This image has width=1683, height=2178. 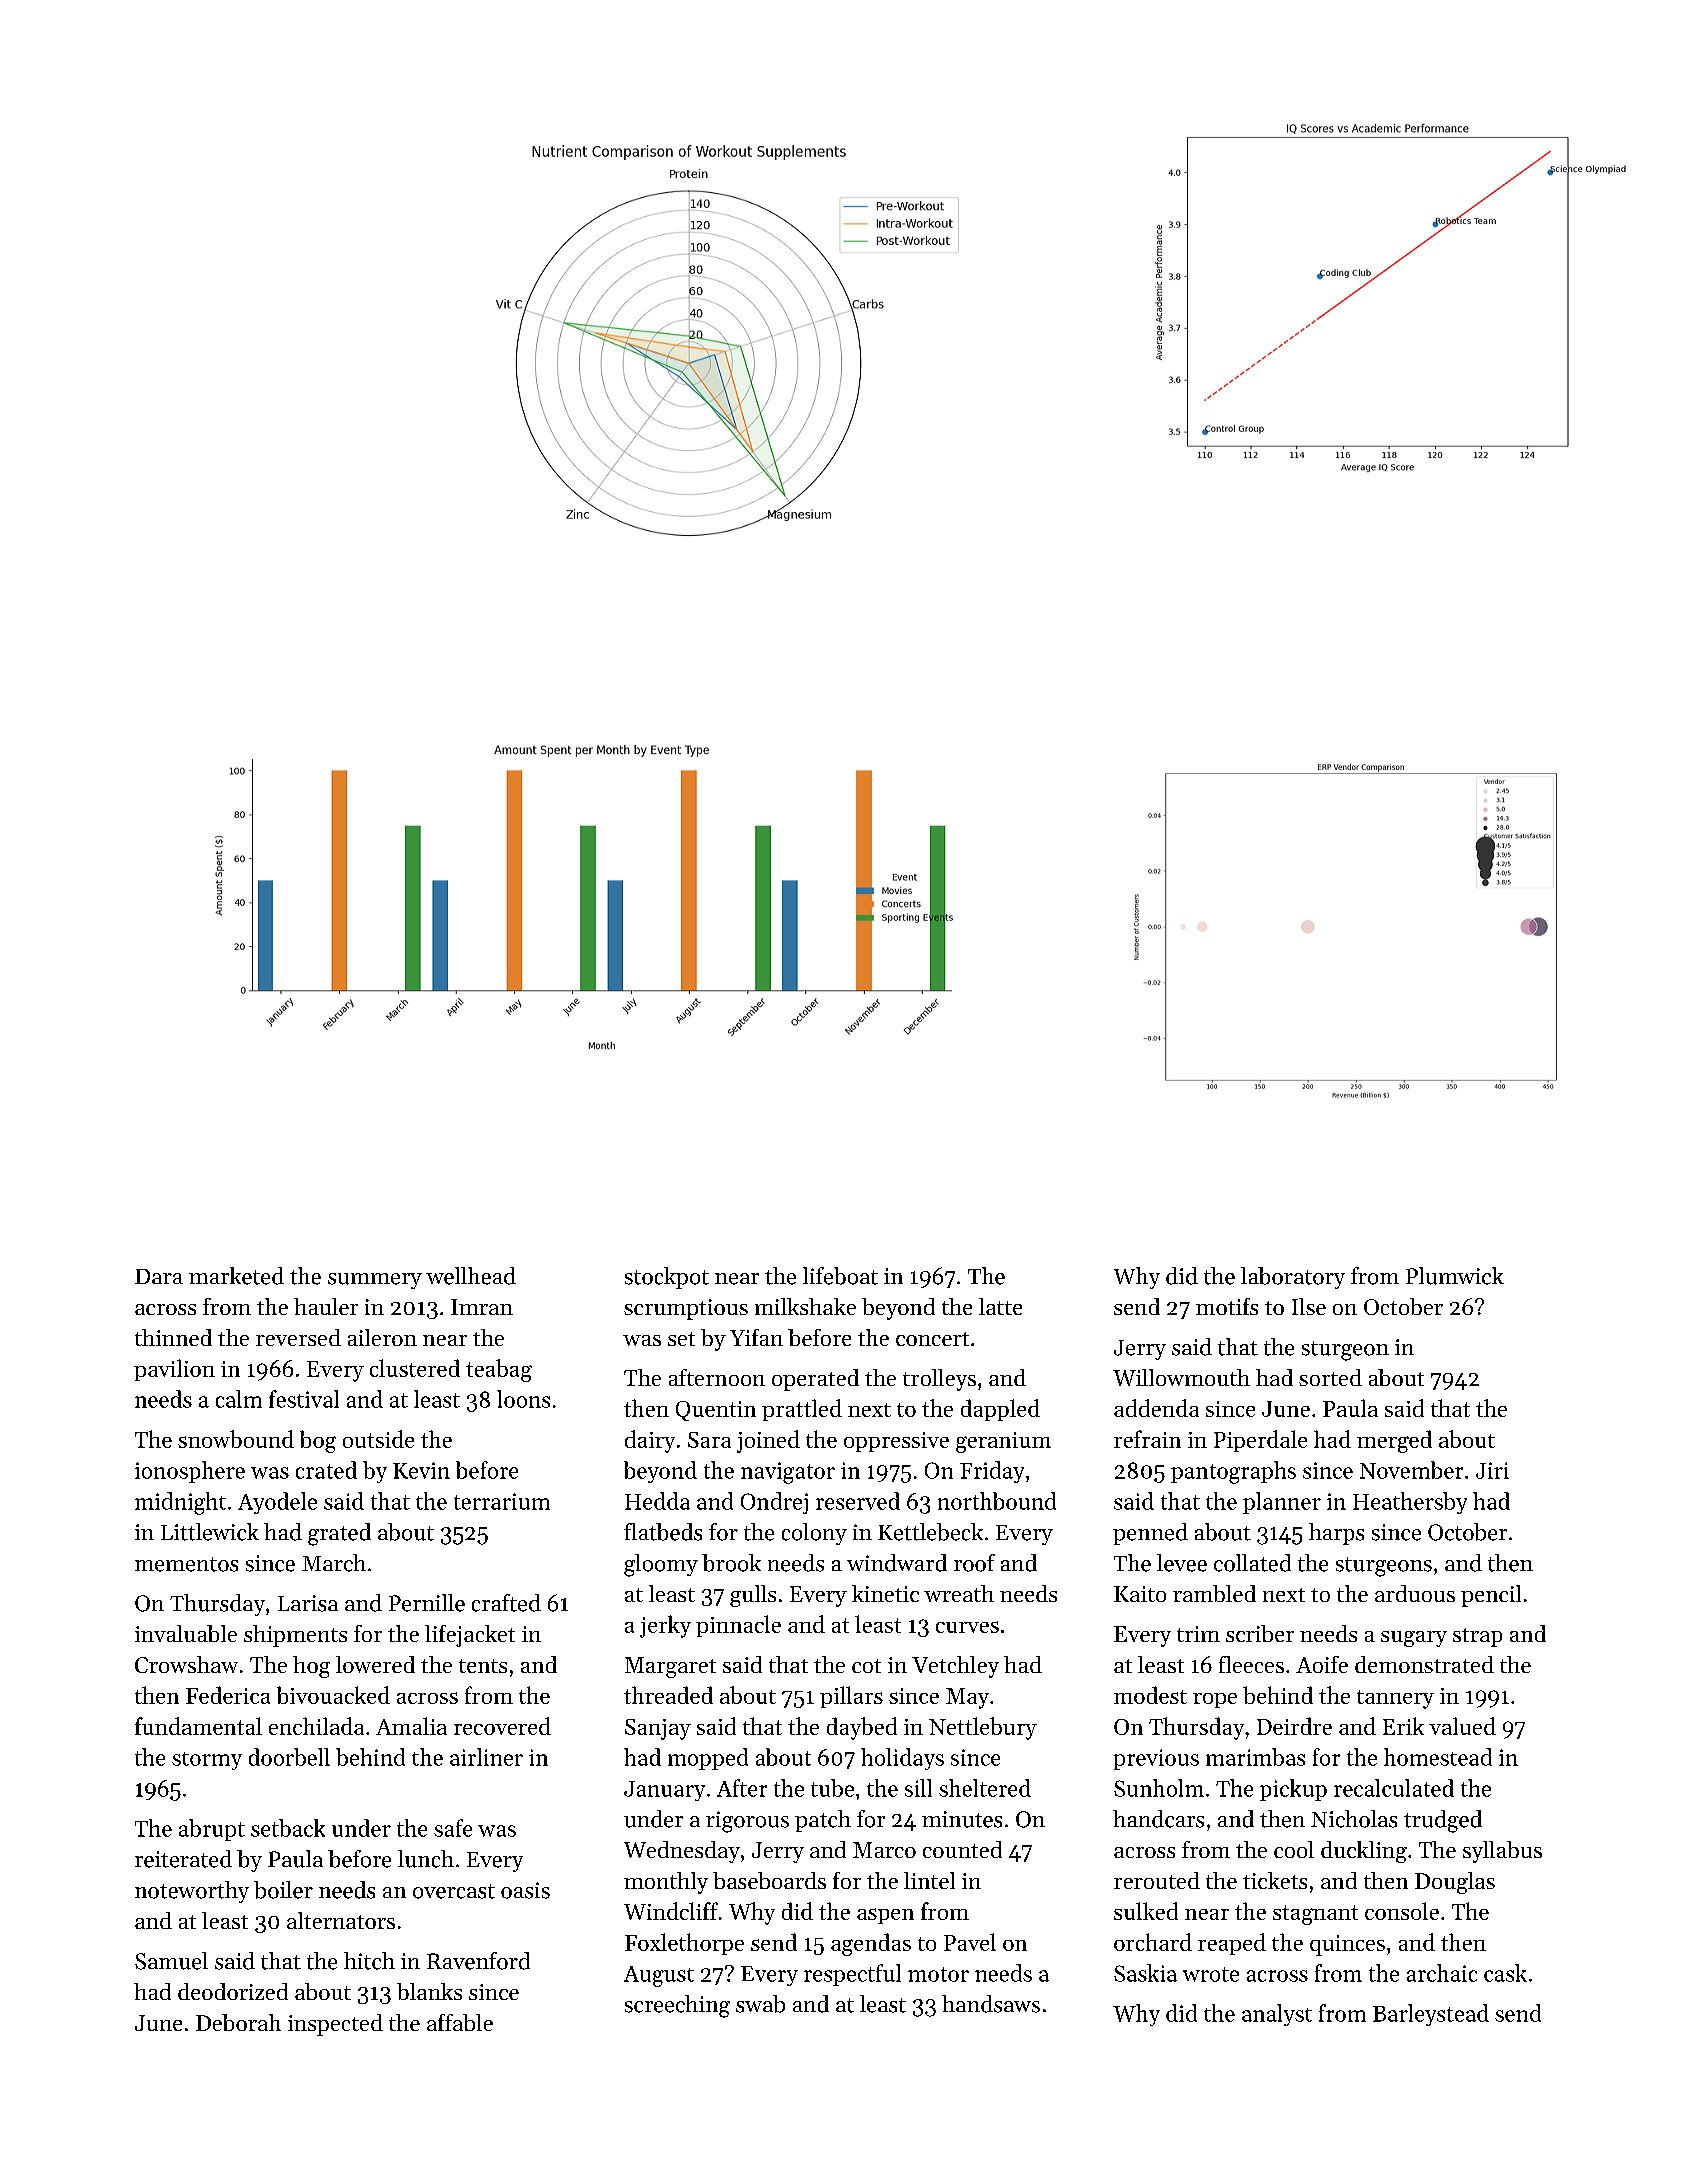 I want to click on merged, so click(x=1394, y=1441).
